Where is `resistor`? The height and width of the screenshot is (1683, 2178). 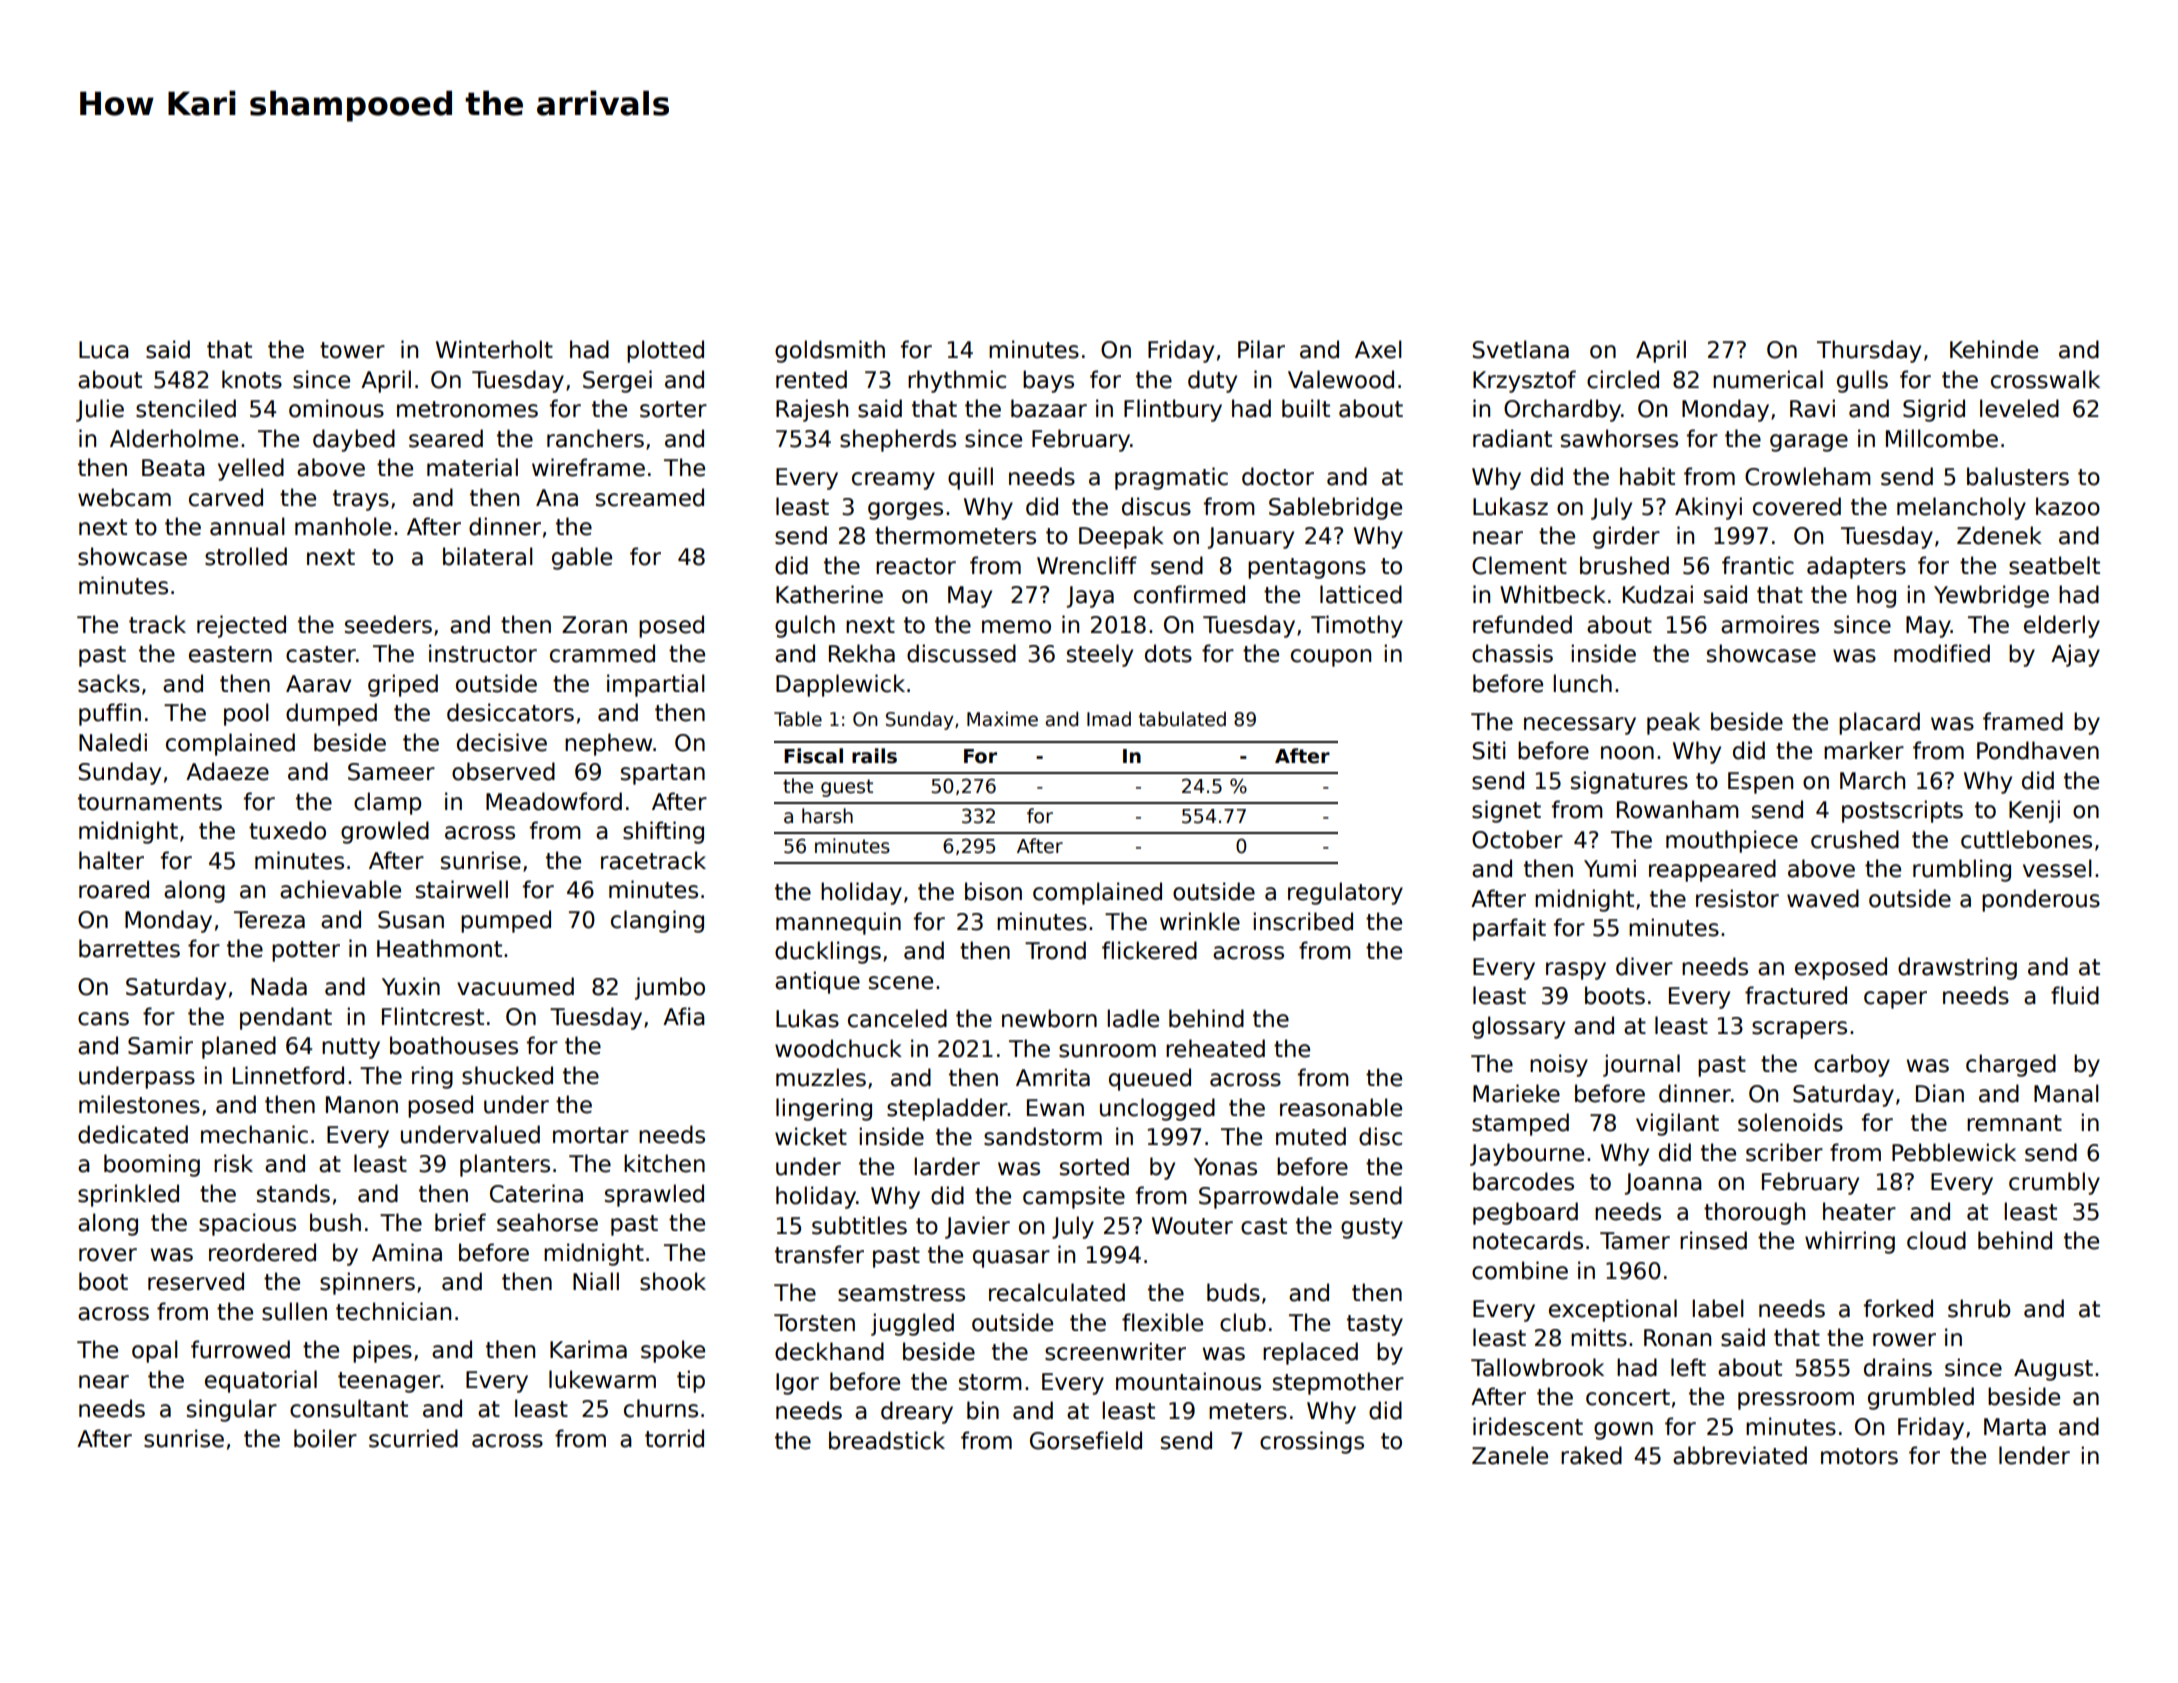
resistor is located at coordinates (1737, 898).
